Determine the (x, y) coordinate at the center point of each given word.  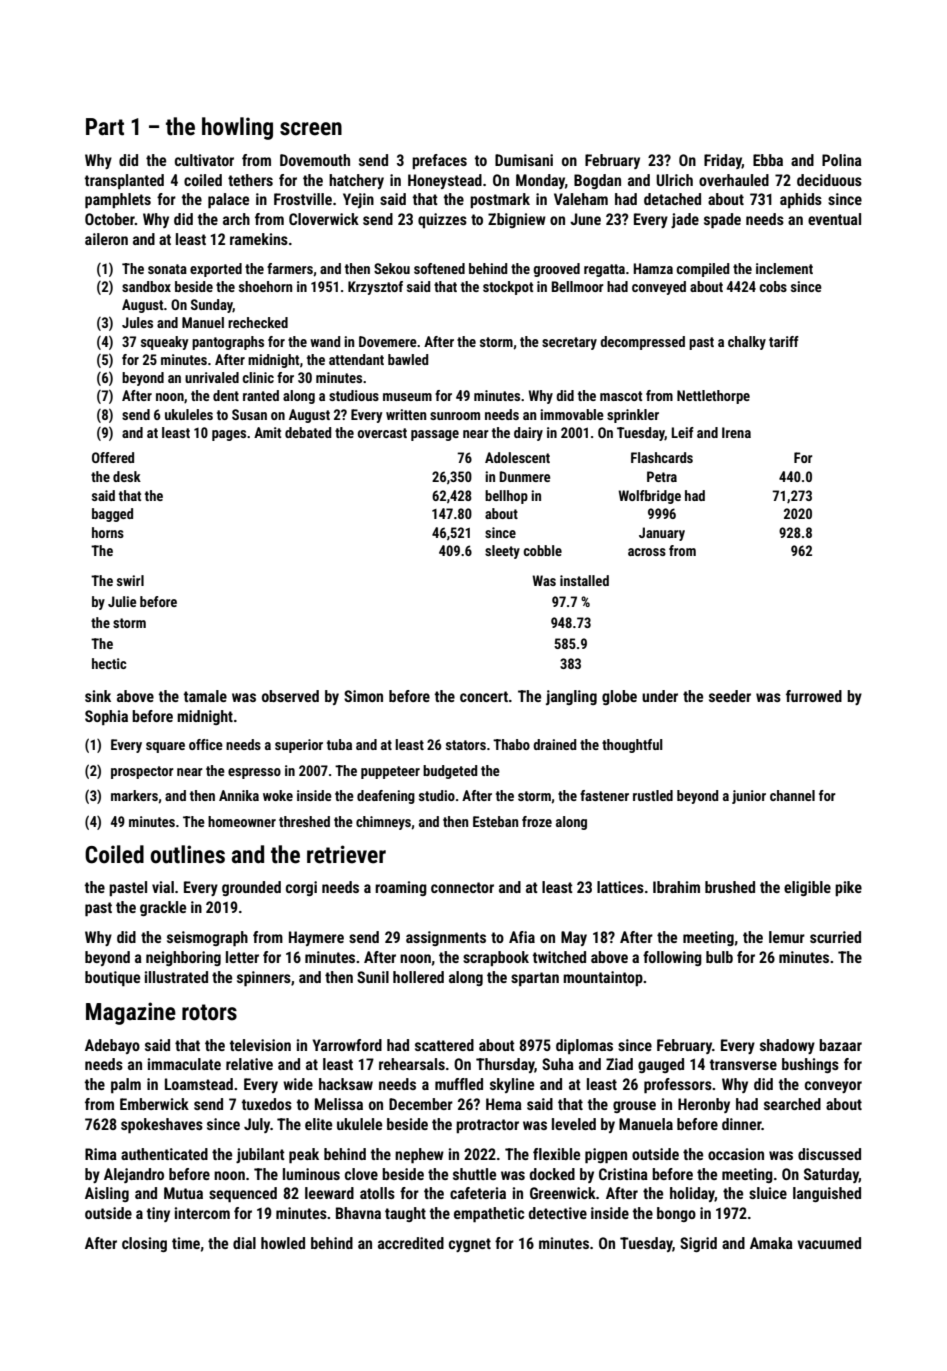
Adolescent (517, 457)
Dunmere (524, 476)
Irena (736, 432)
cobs (773, 286)
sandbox (146, 286)
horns (108, 532)
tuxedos (267, 1104)
